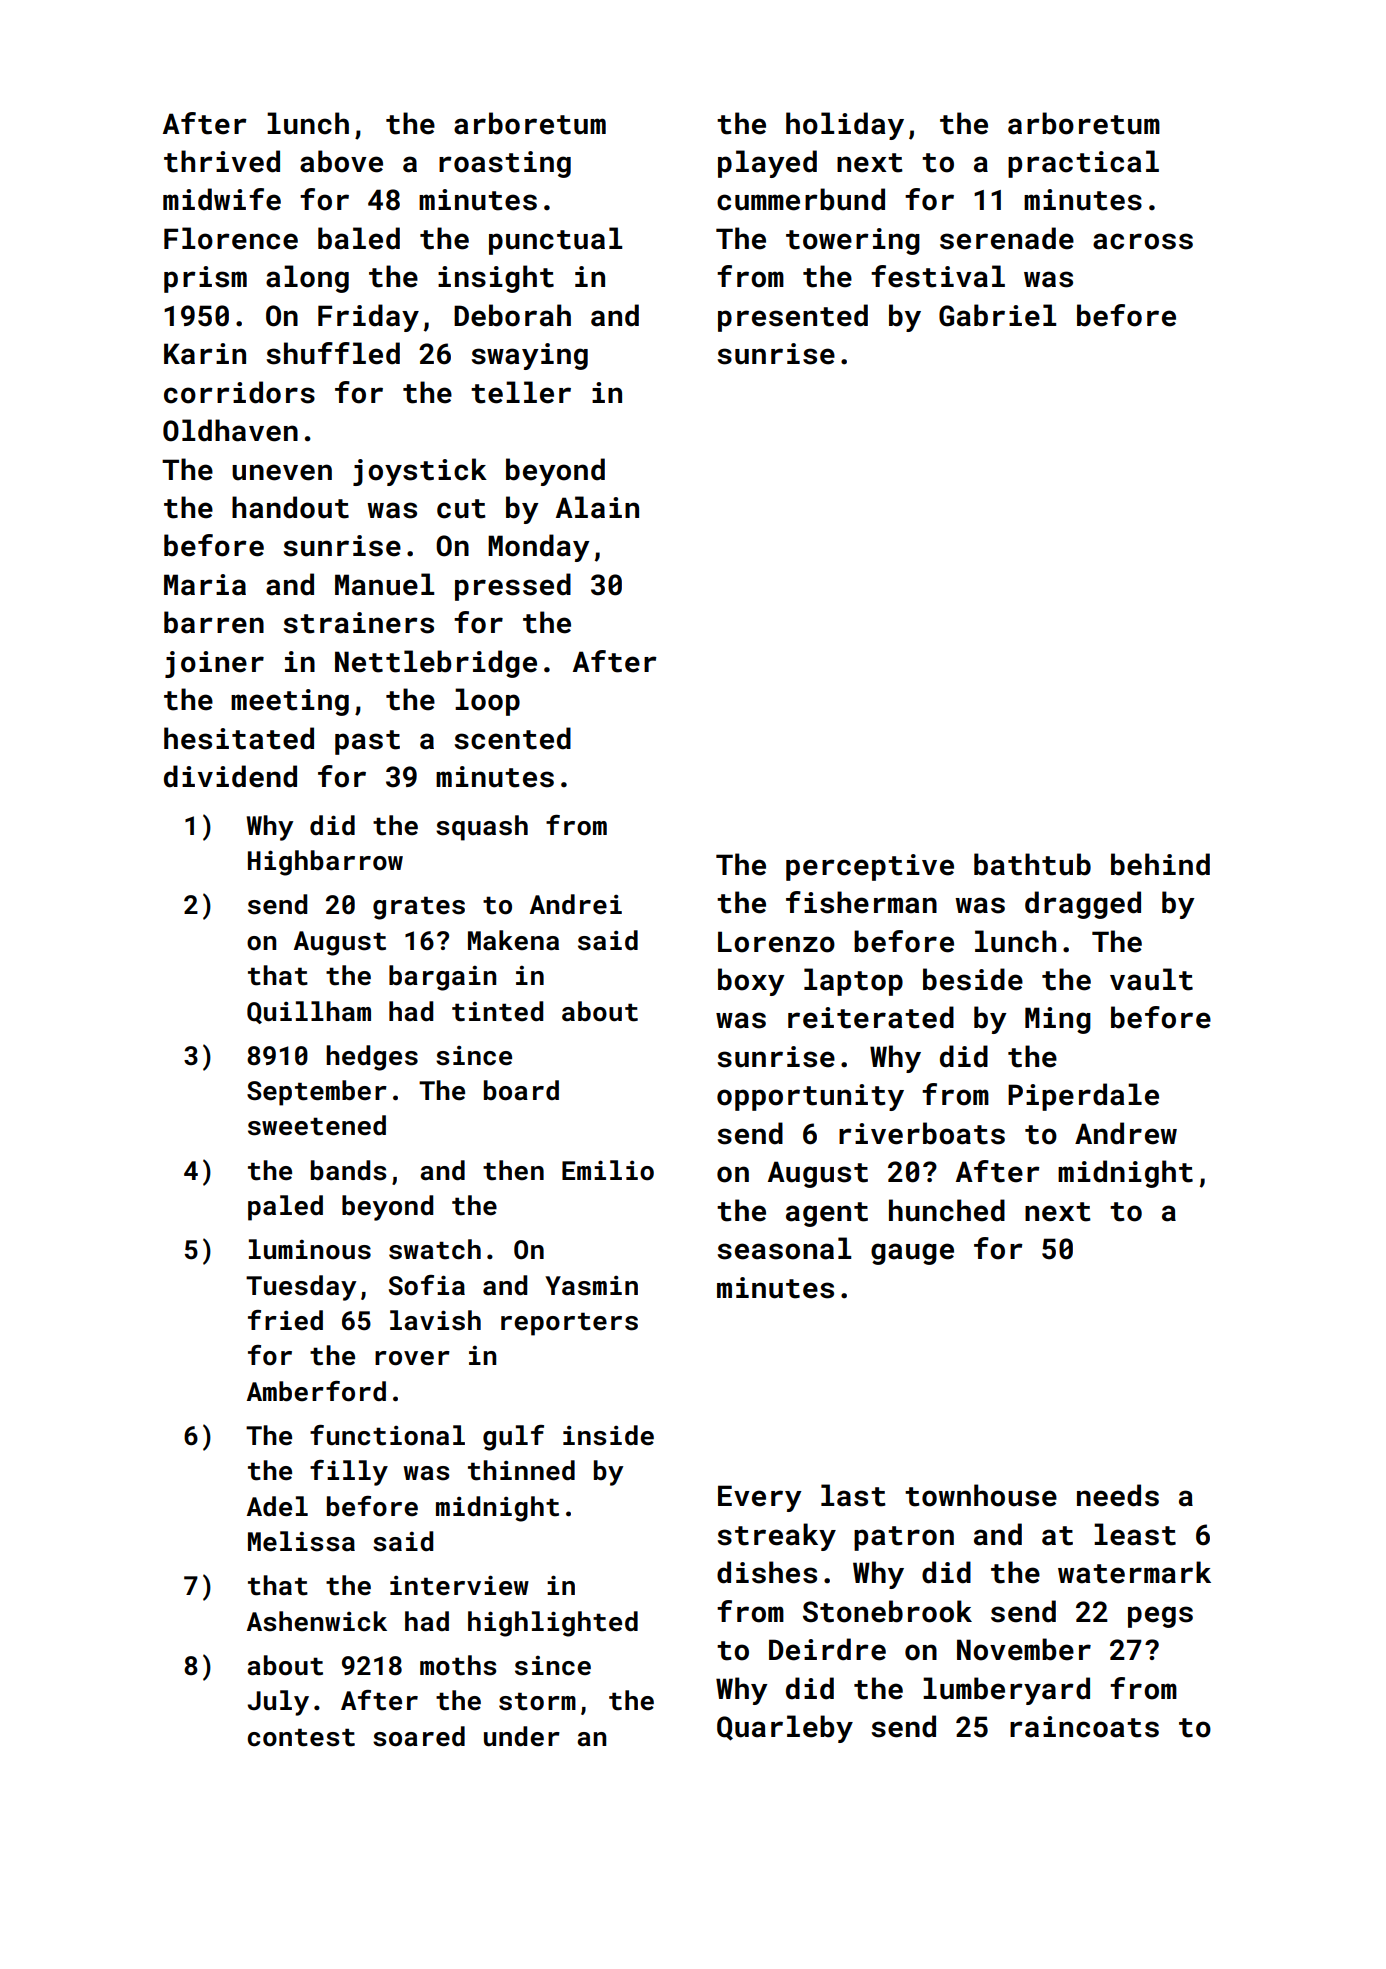 The height and width of the screenshot is (1969, 1386). What do you see at coordinates (793, 318) in the screenshot?
I see `presented` at bounding box center [793, 318].
